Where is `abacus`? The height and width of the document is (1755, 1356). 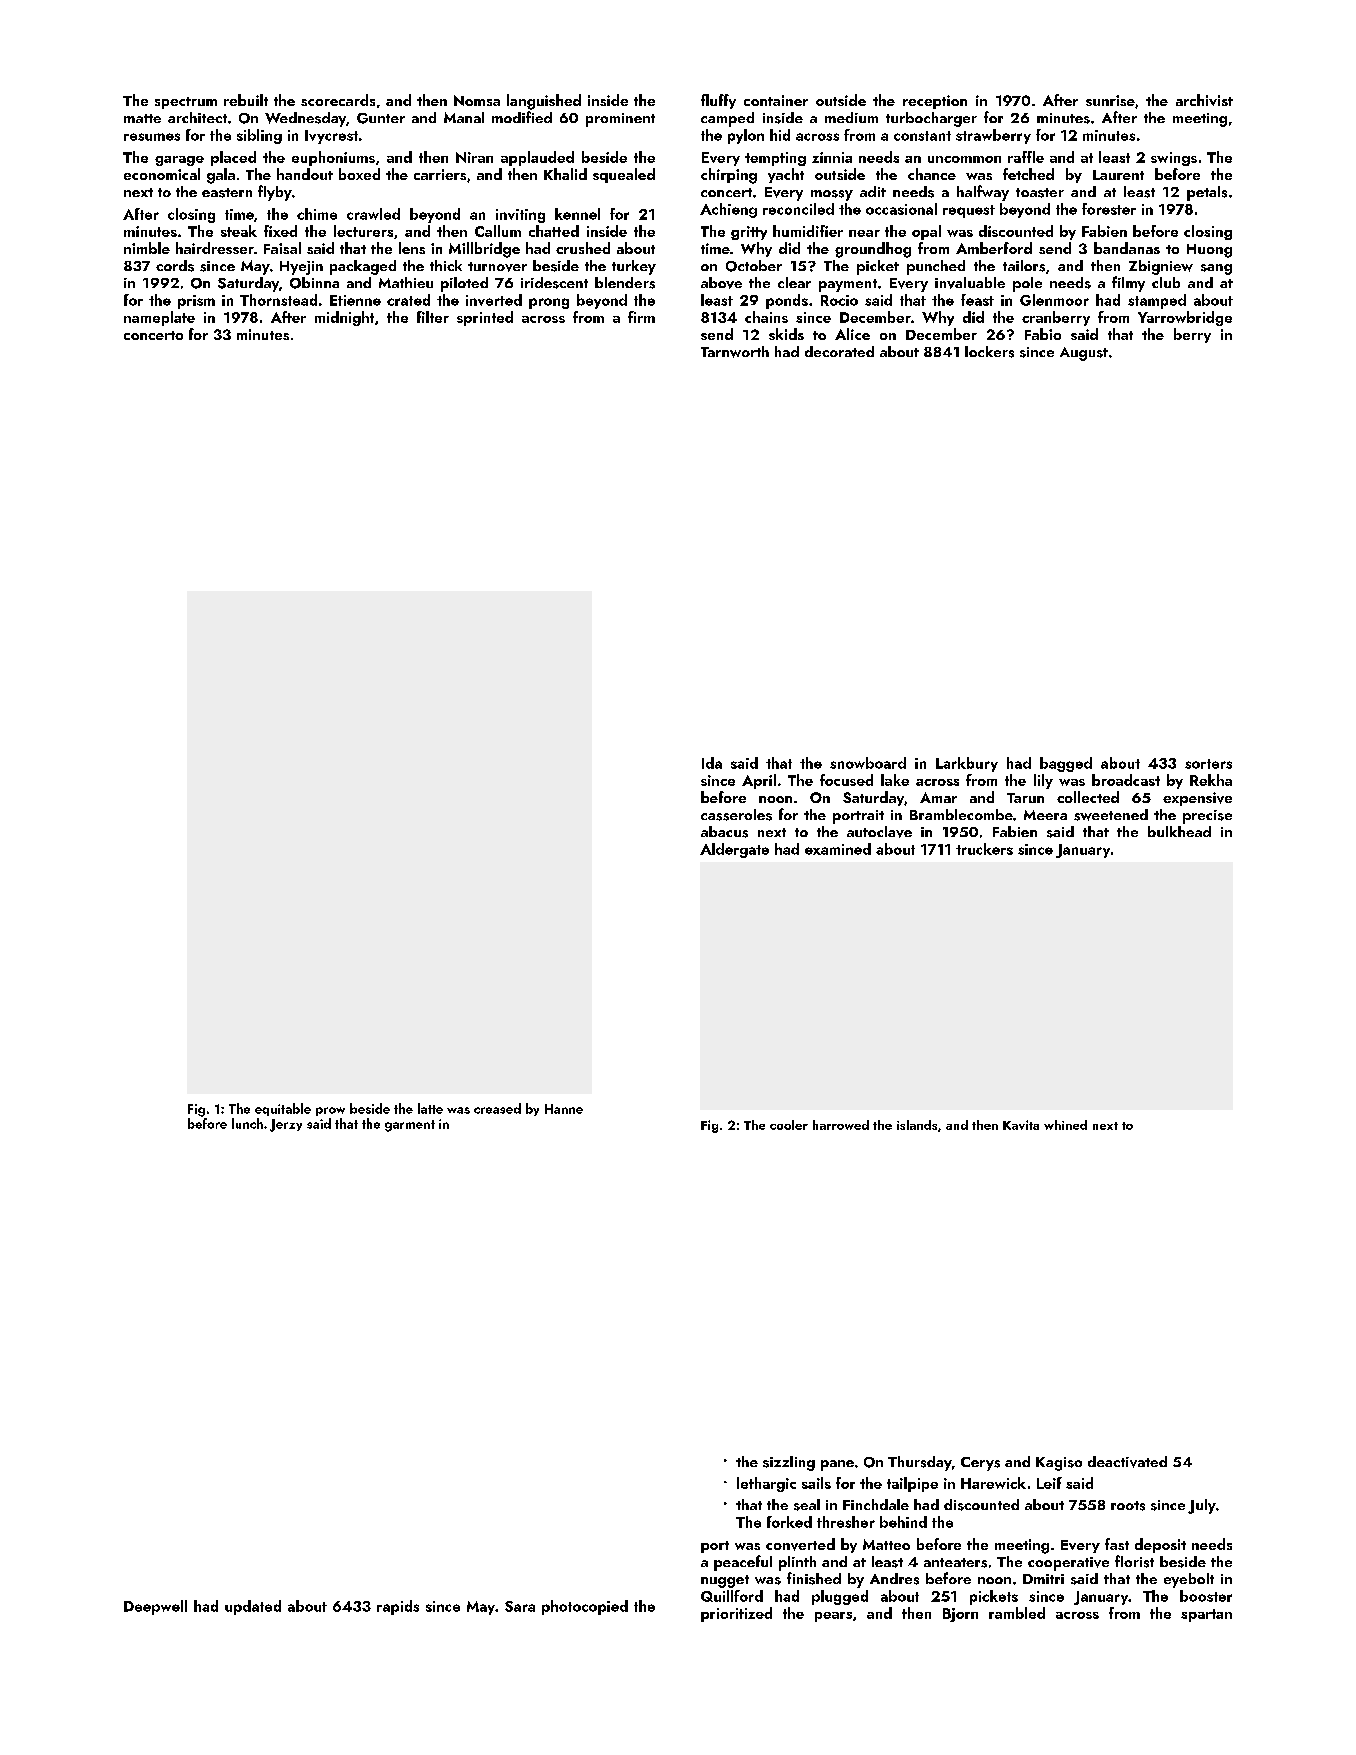 abacus is located at coordinates (724, 832).
